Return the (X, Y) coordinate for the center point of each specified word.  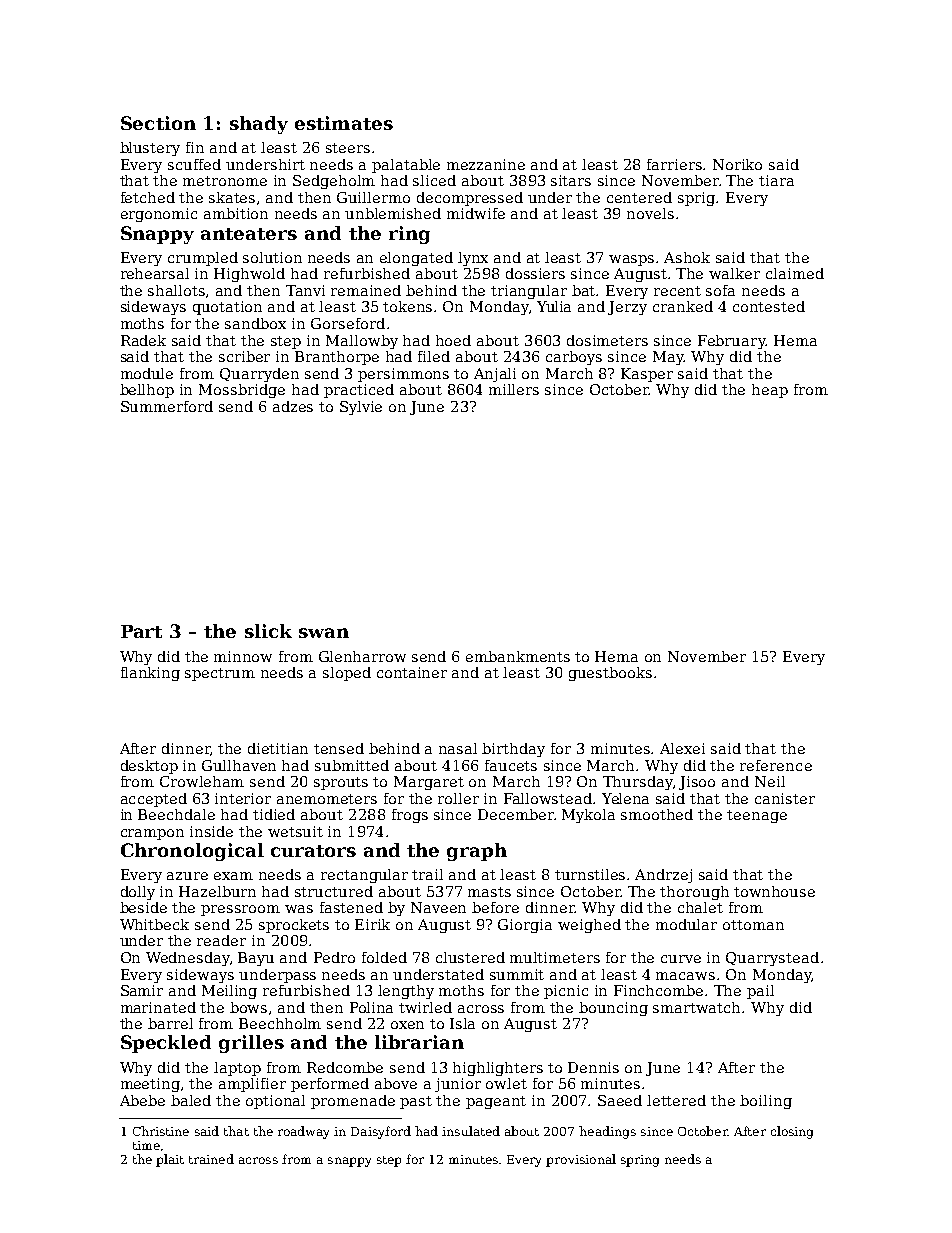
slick (268, 631)
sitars (571, 180)
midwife (476, 213)
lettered (676, 1100)
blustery (150, 149)
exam (233, 876)
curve (681, 959)
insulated (471, 1131)
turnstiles (590, 874)
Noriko (737, 164)
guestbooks (610, 674)
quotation (227, 308)
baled (191, 1100)
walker (734, 273)
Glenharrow (362, 656)
